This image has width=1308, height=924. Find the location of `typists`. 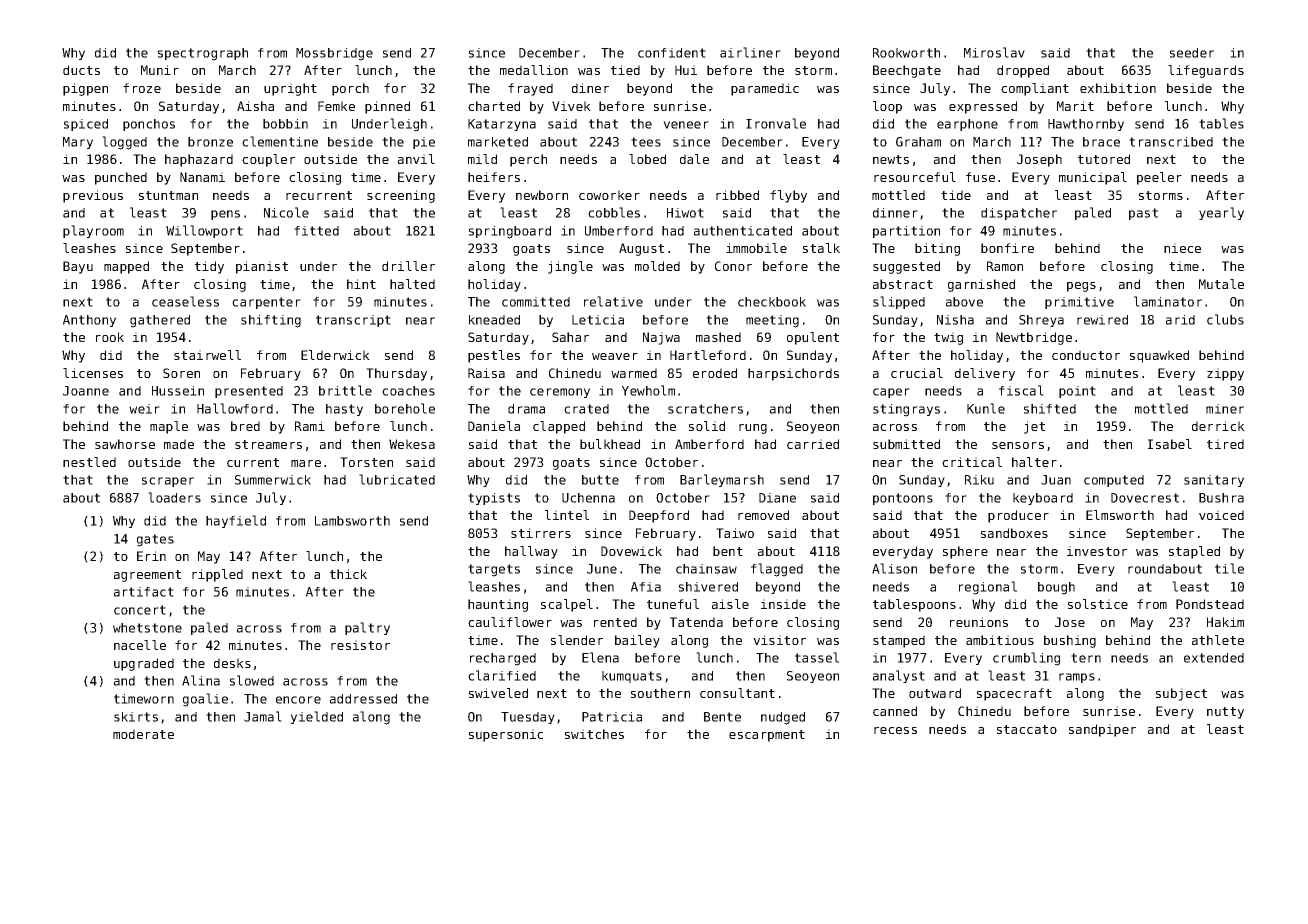

typists is located at coordinates (494, 499).
